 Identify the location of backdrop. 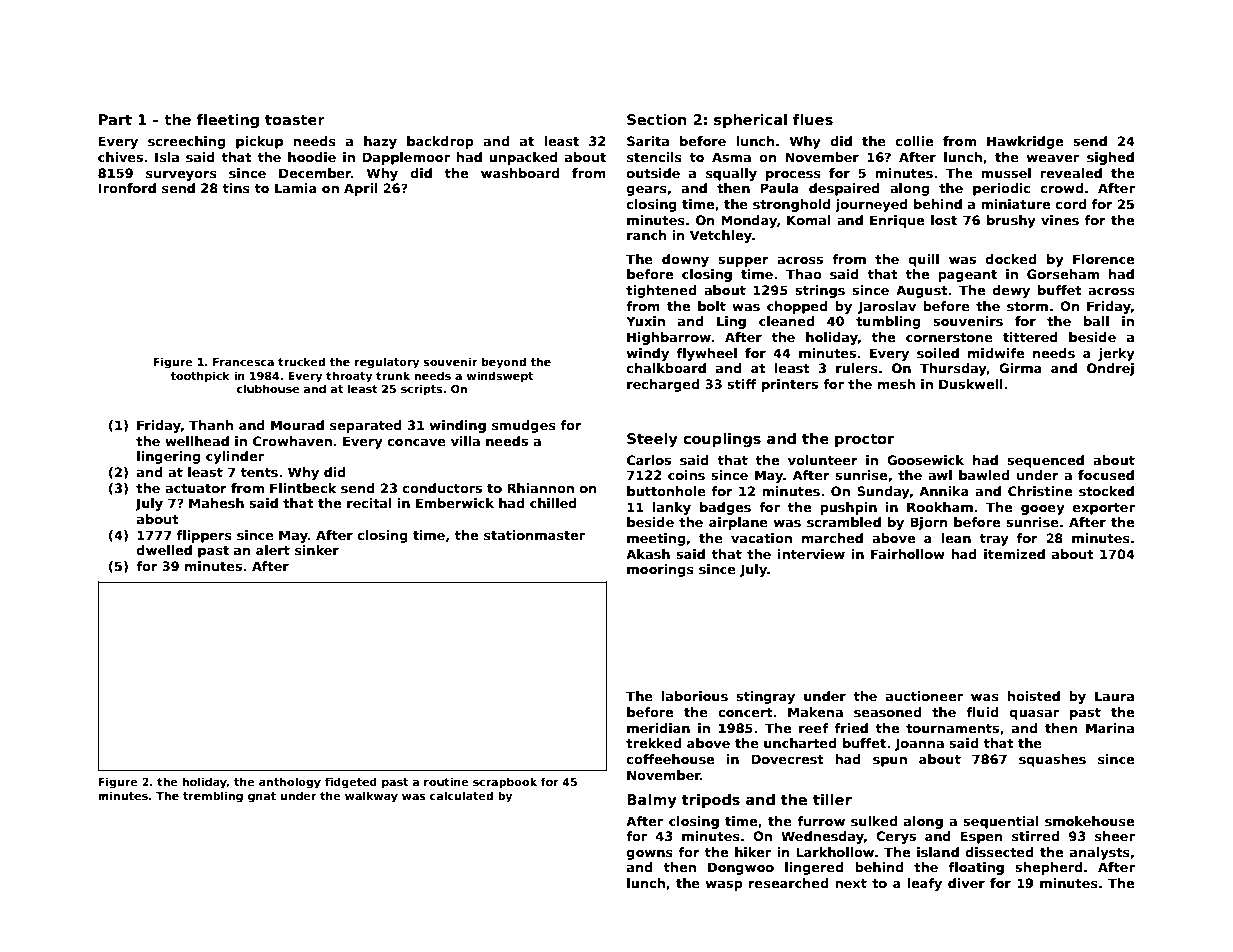
(440, 142).
